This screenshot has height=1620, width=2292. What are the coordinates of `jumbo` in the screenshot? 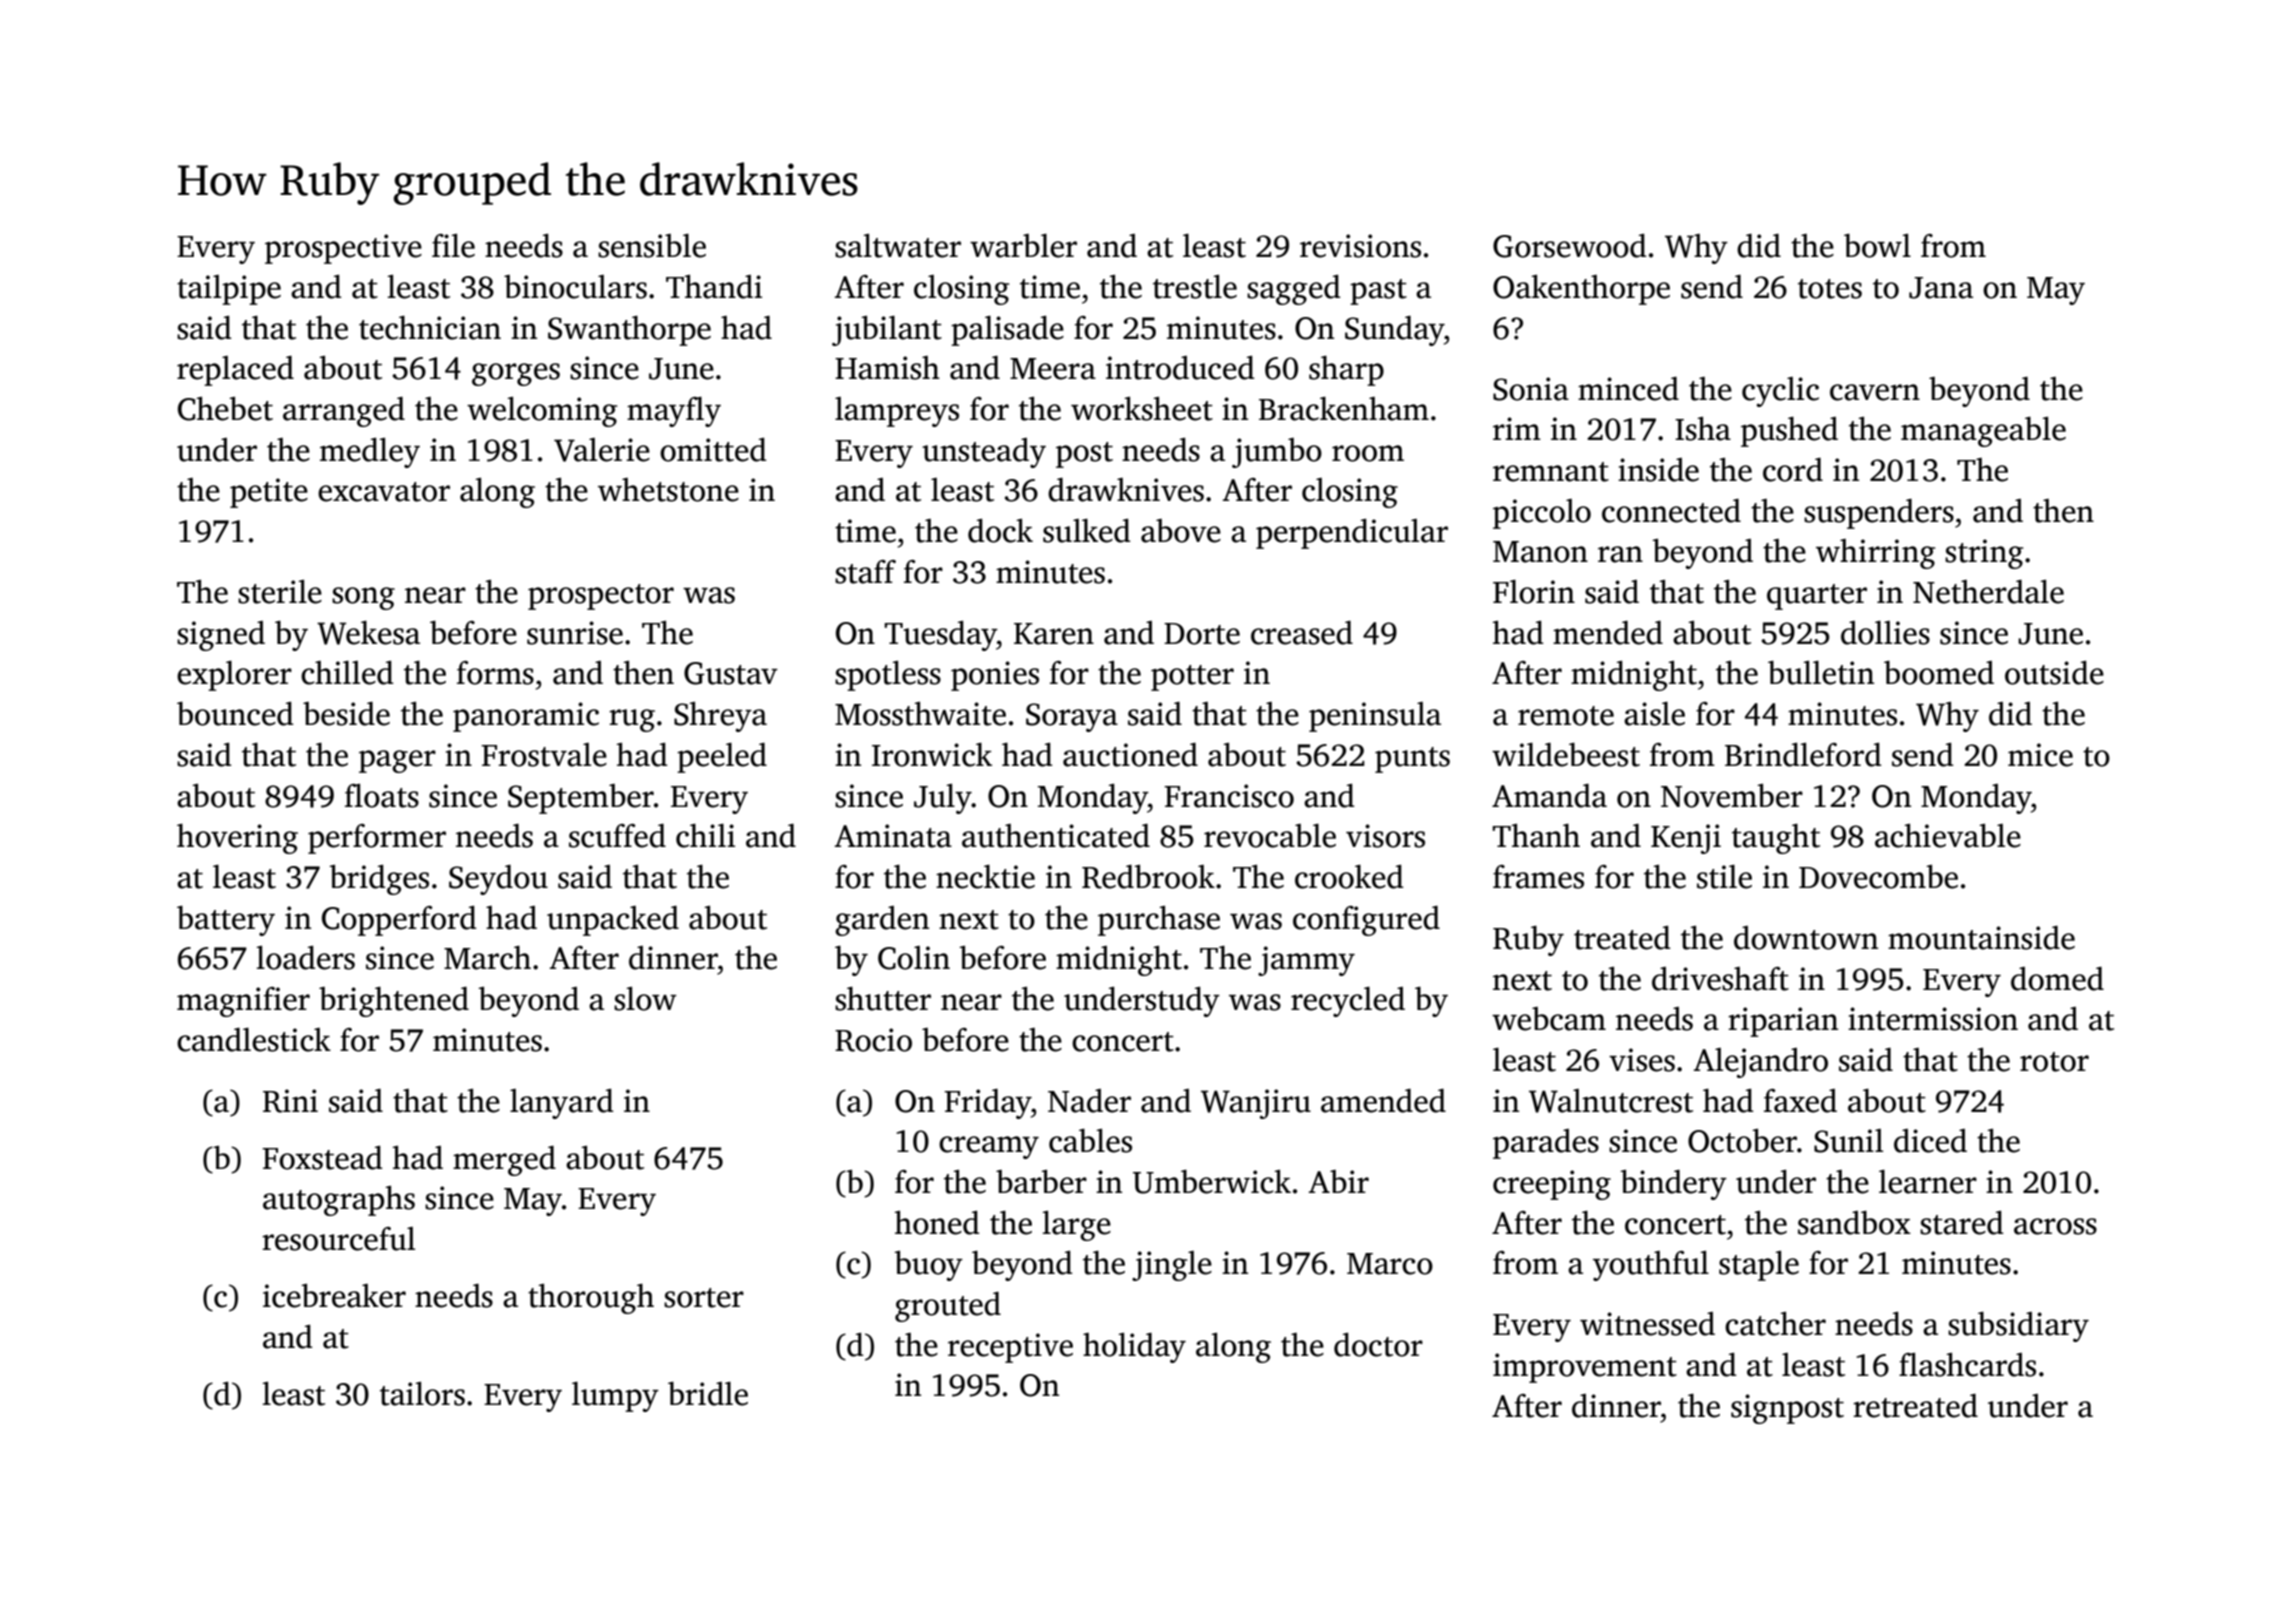 It's located at (1277, 453).
